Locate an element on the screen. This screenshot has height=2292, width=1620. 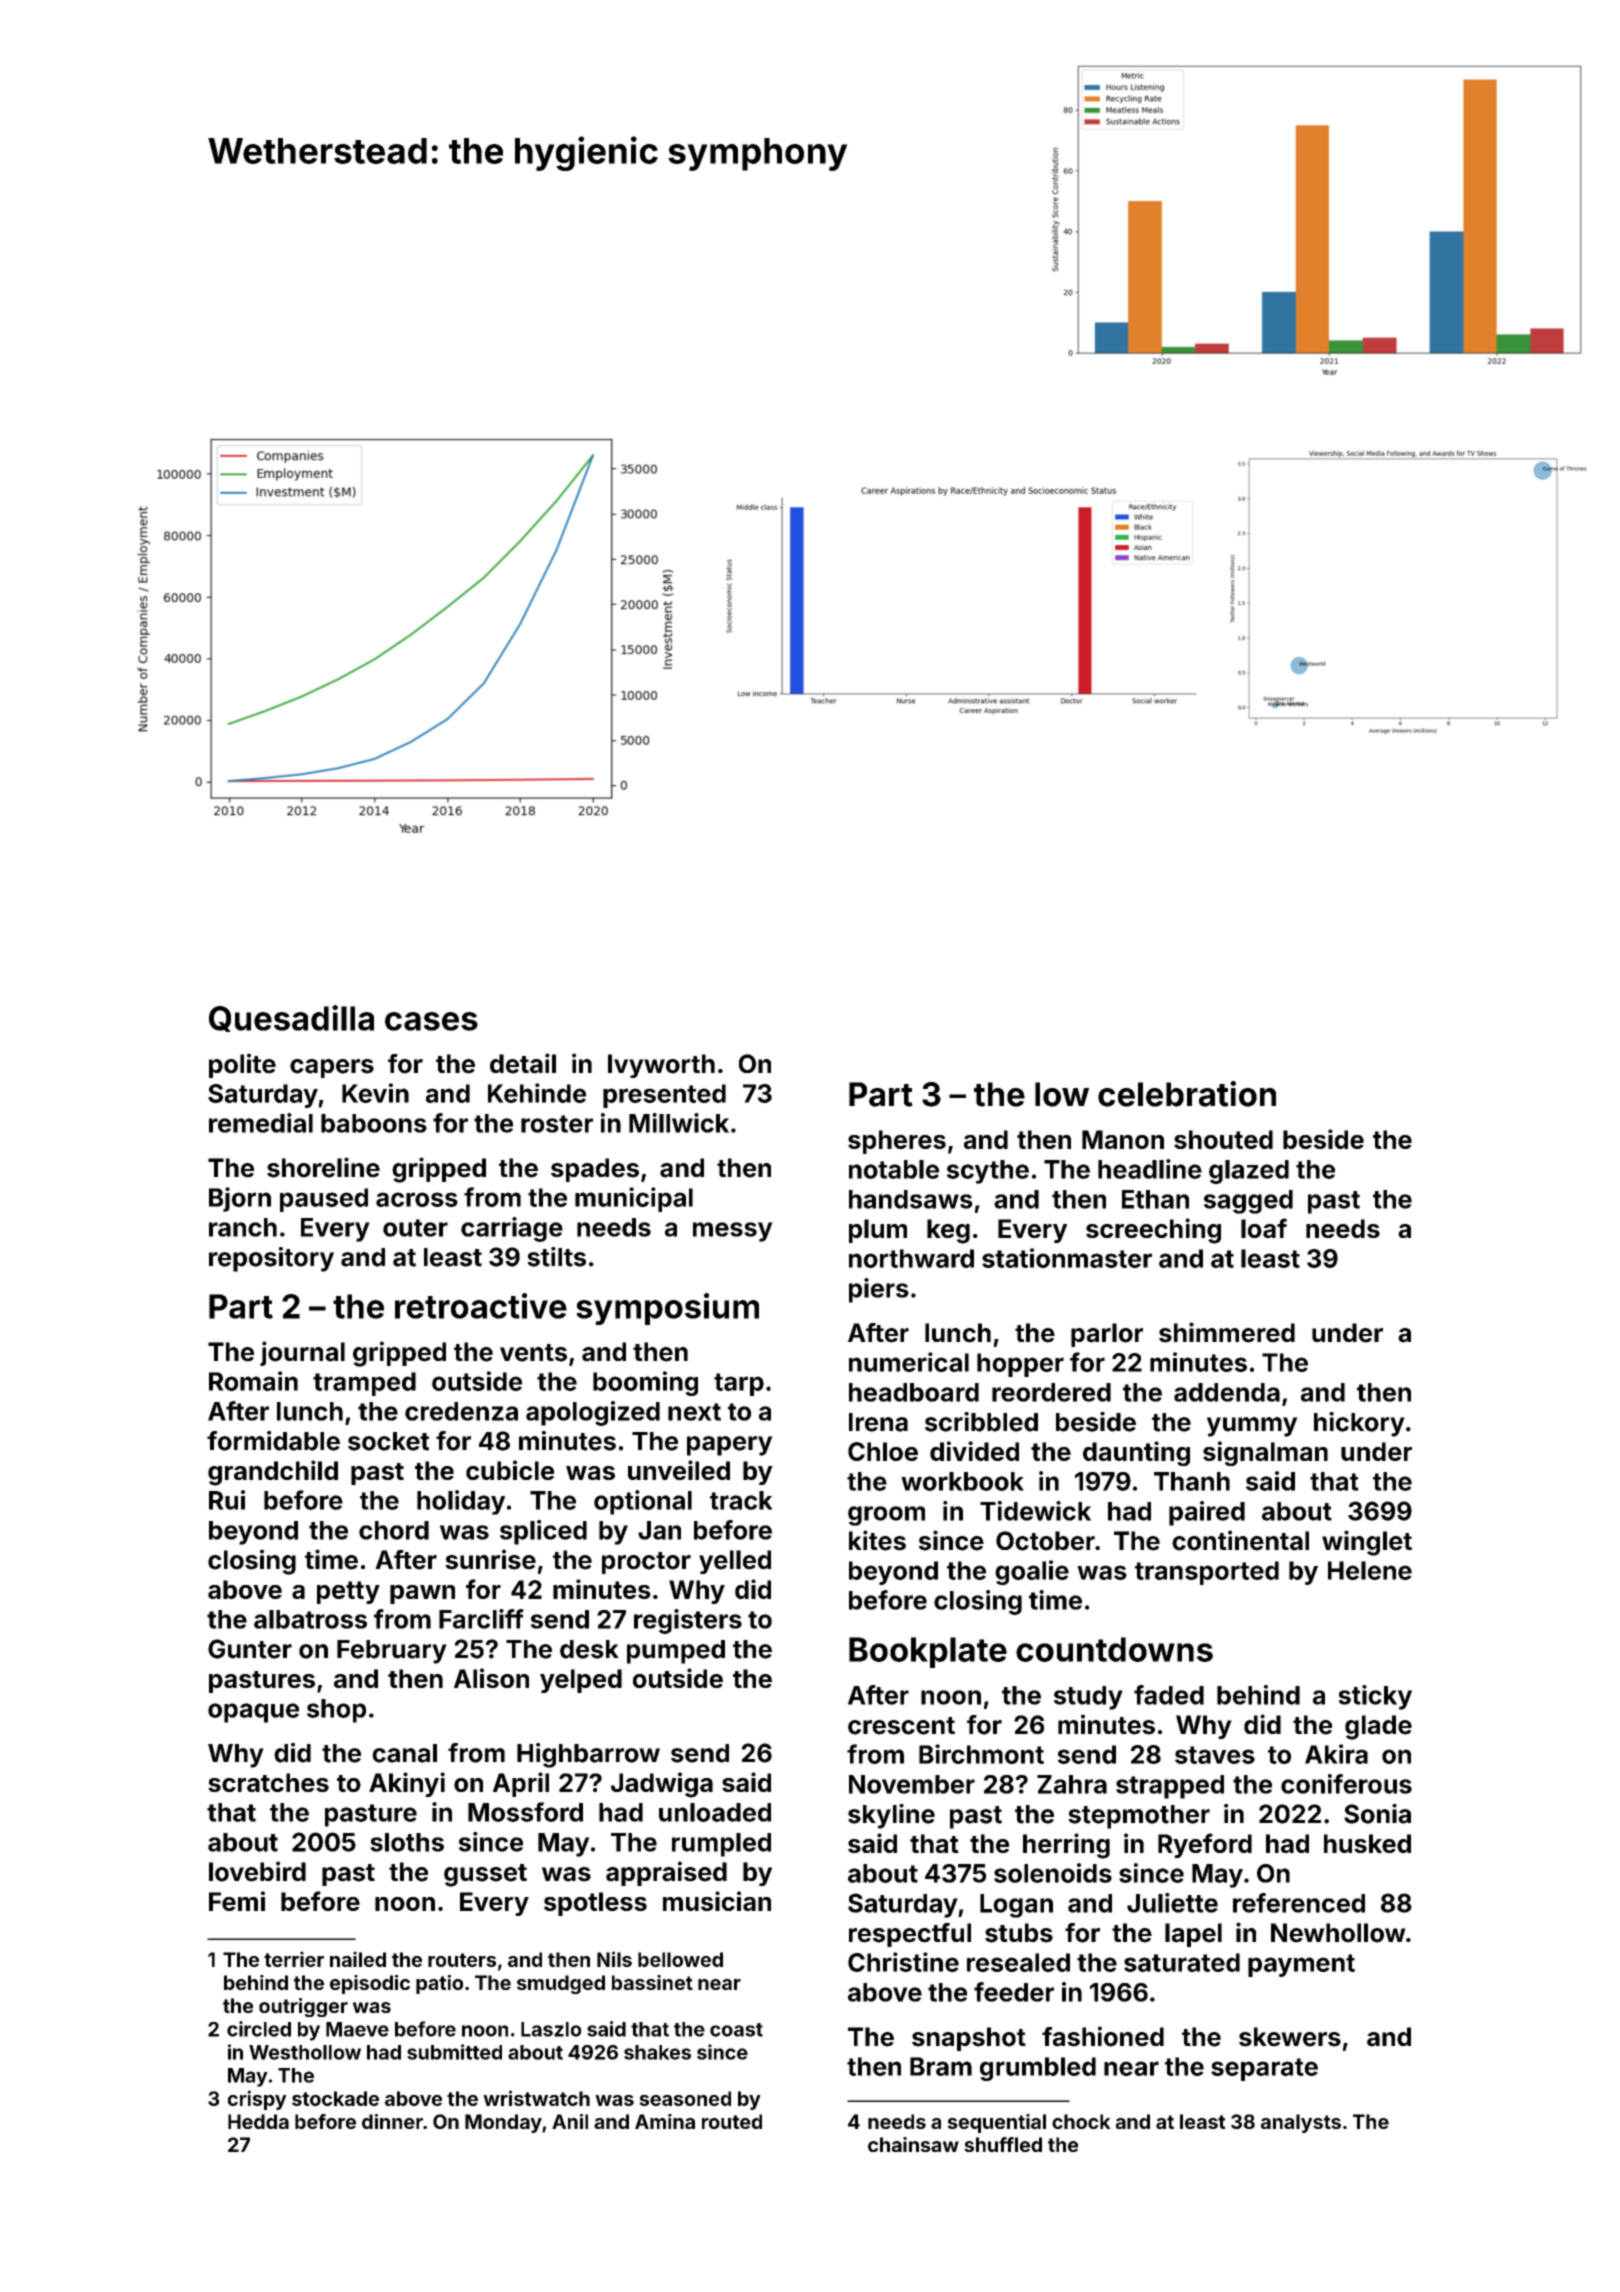
analysts is located at coordinates (1301, 2123).
